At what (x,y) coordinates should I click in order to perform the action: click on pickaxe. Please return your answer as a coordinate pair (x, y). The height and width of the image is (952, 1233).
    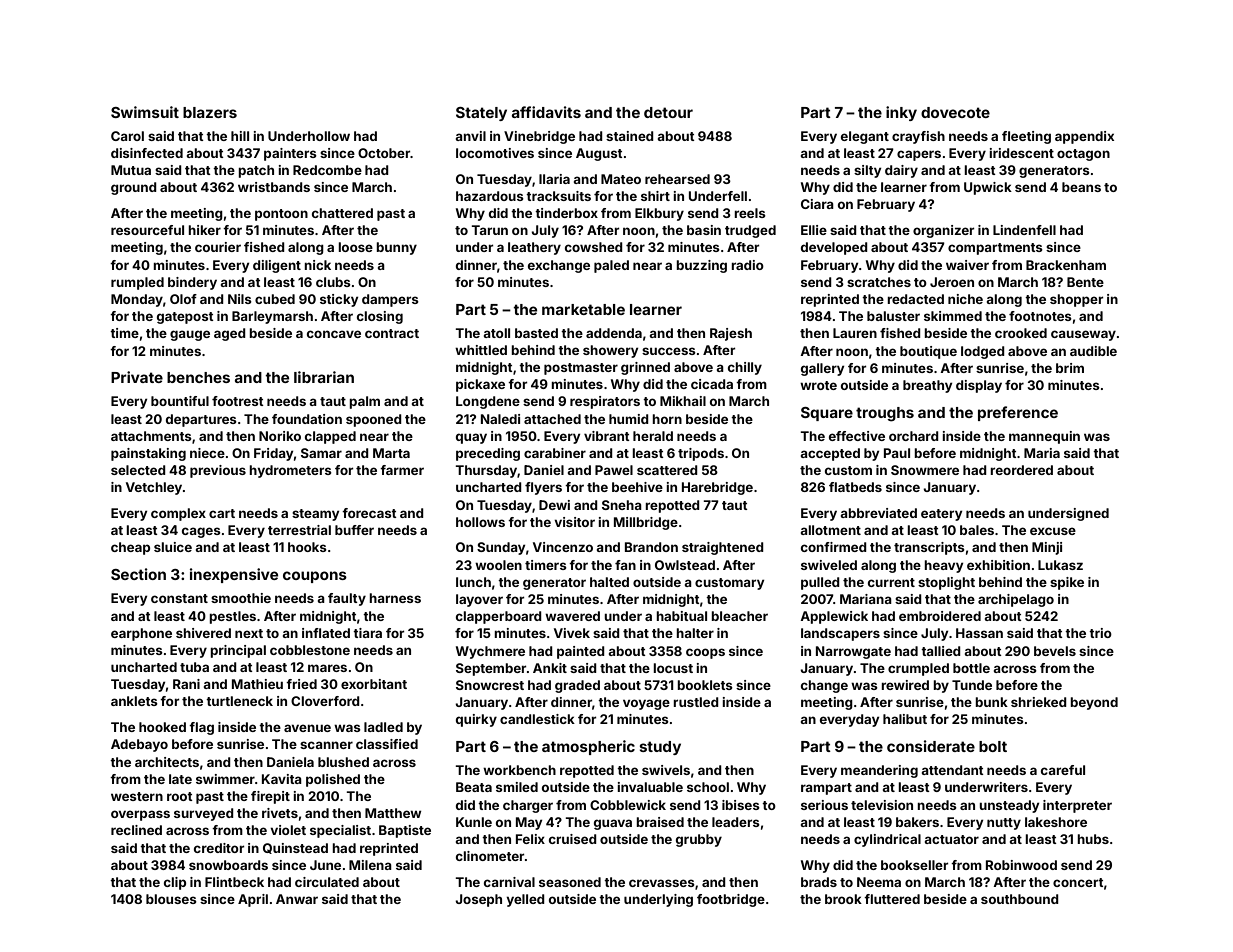
    Looking at the image, I should click on (480, 385).
